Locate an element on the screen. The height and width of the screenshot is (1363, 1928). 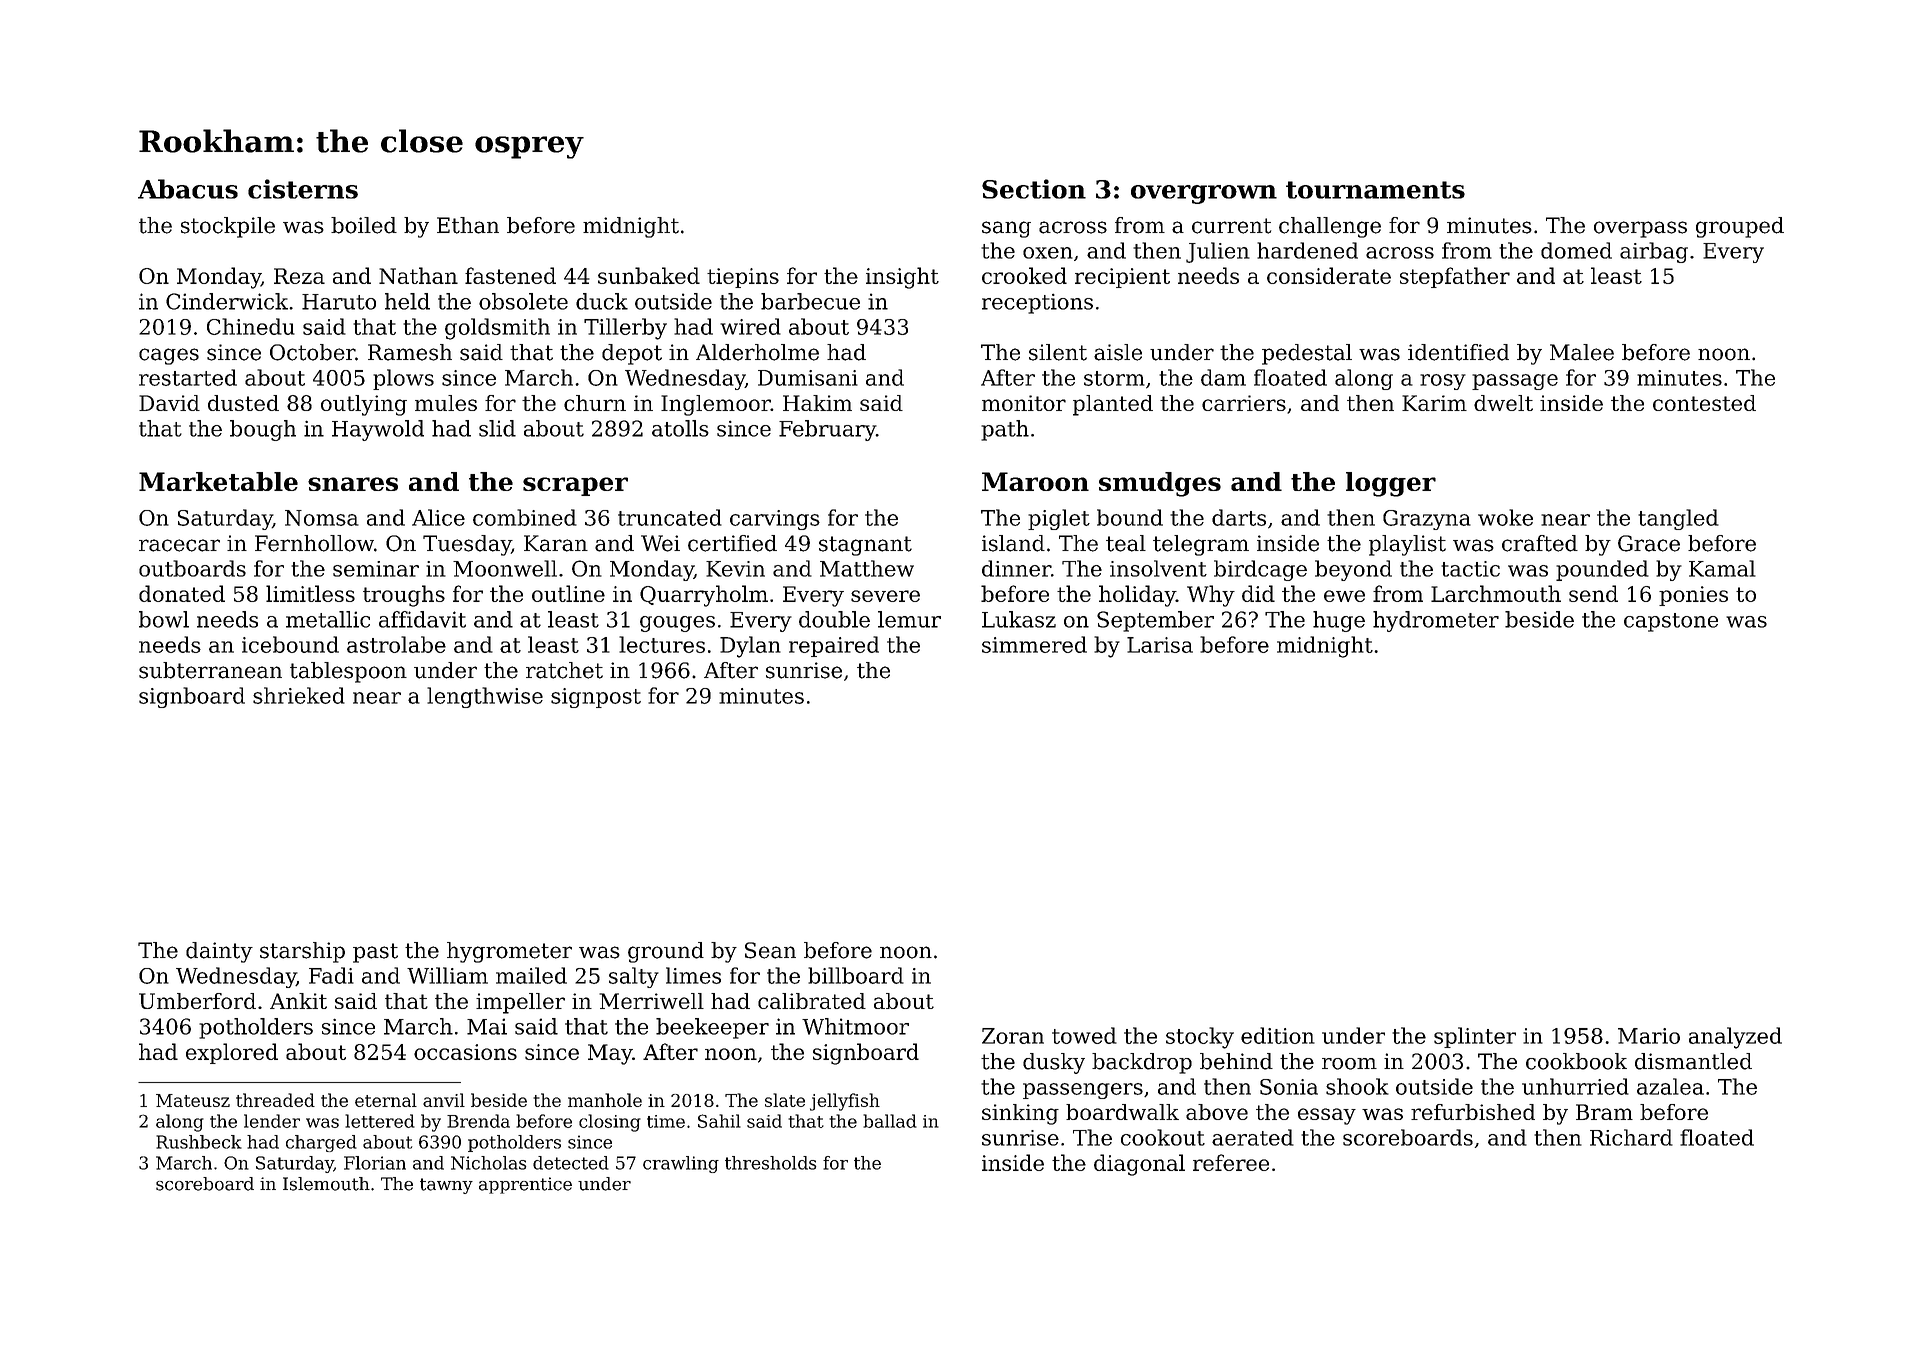
contested is located at coordinates (1704, 403).
